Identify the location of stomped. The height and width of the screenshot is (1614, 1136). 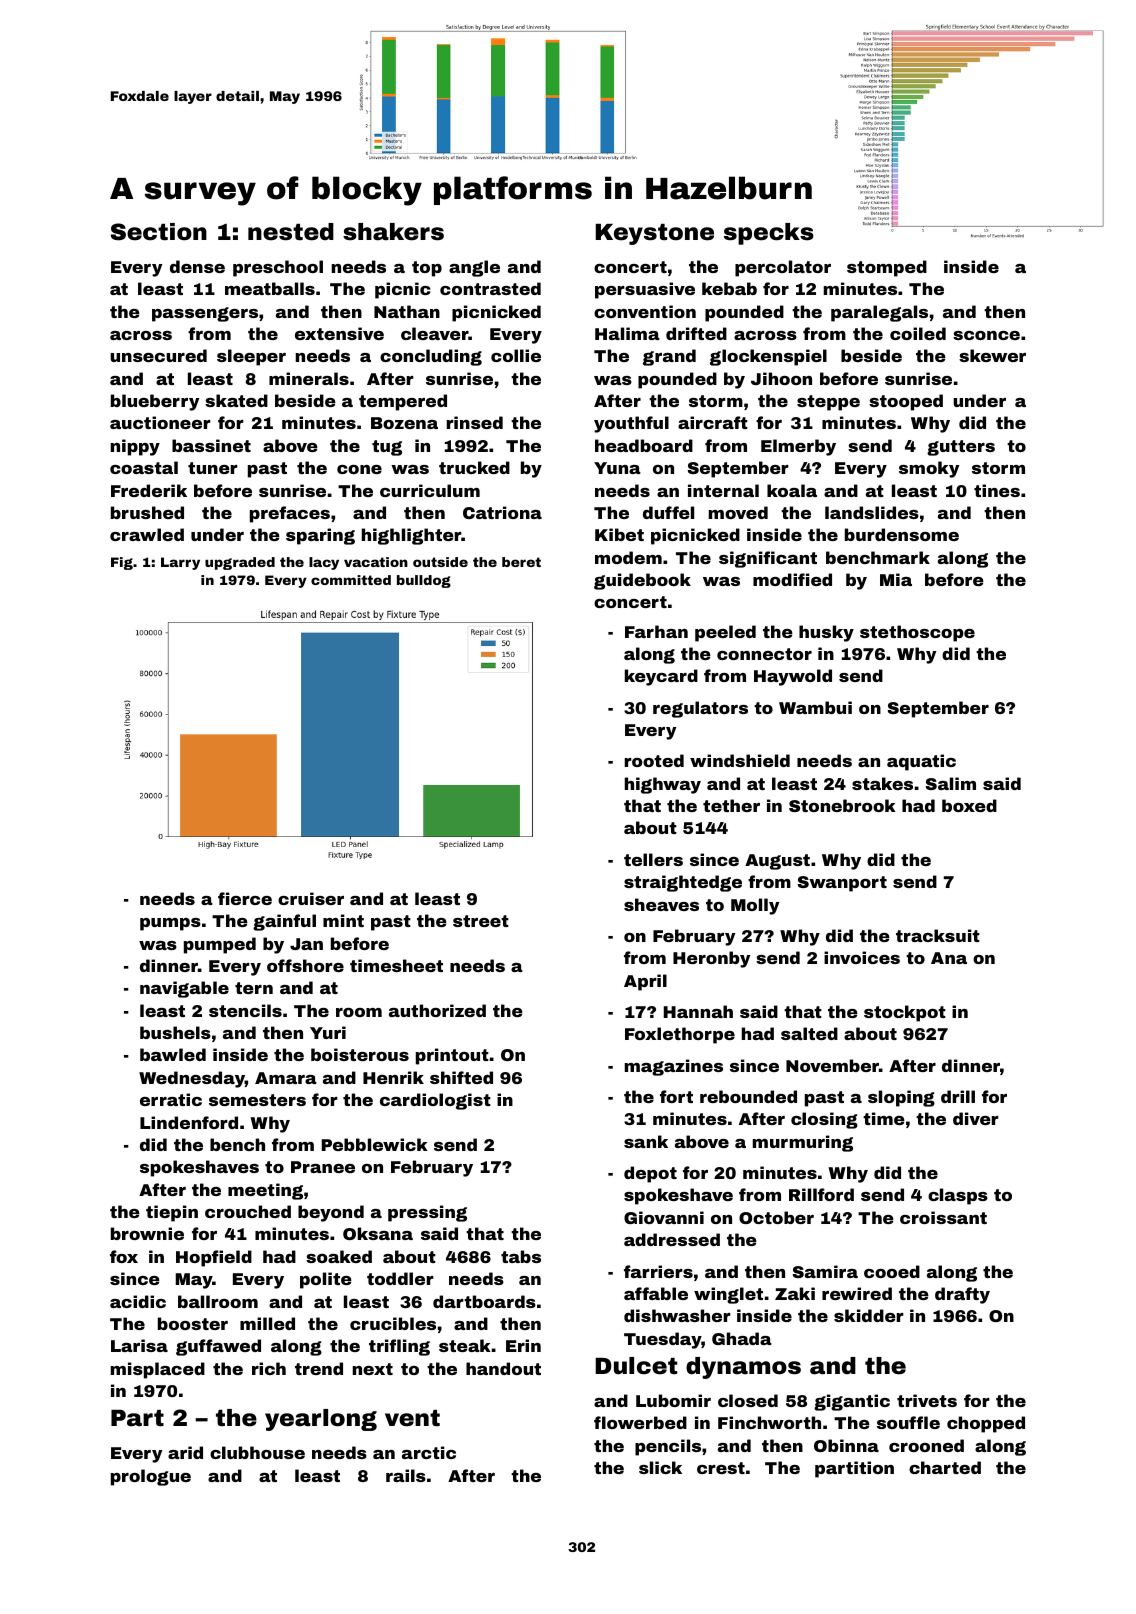
(887, 268).
